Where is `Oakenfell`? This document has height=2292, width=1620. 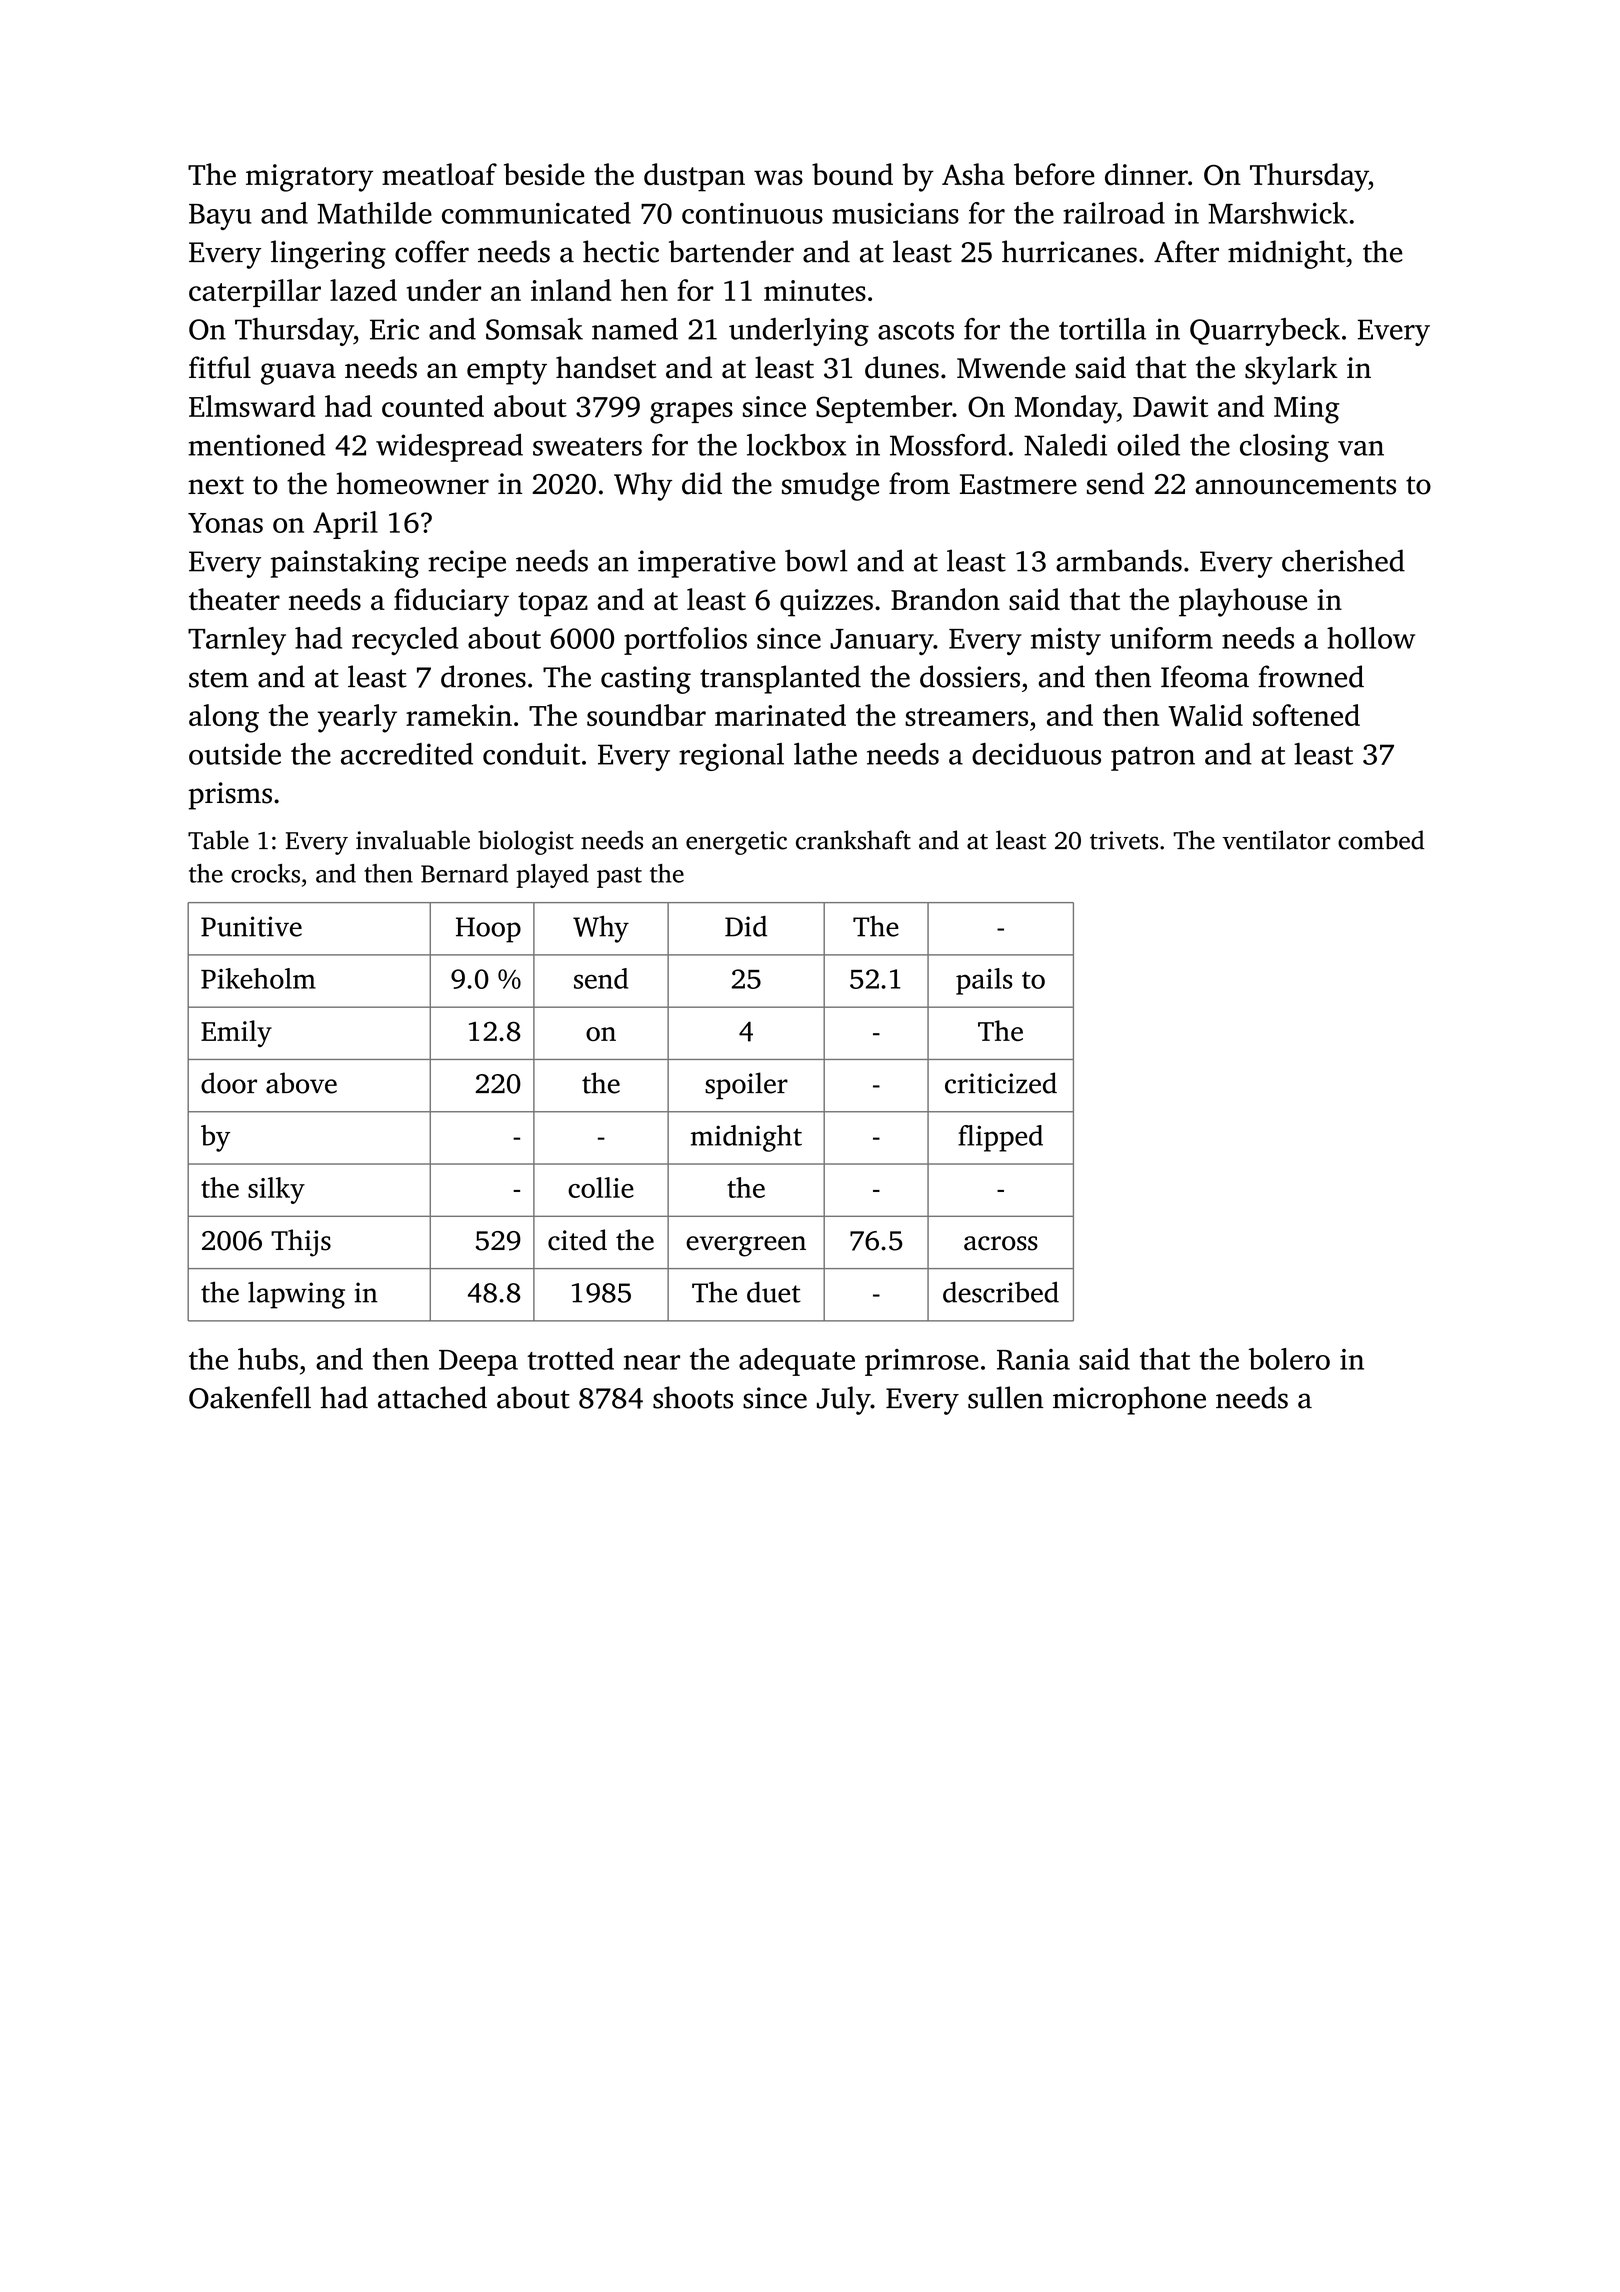 Oakenfell is located at coordinates (250, 1397).
